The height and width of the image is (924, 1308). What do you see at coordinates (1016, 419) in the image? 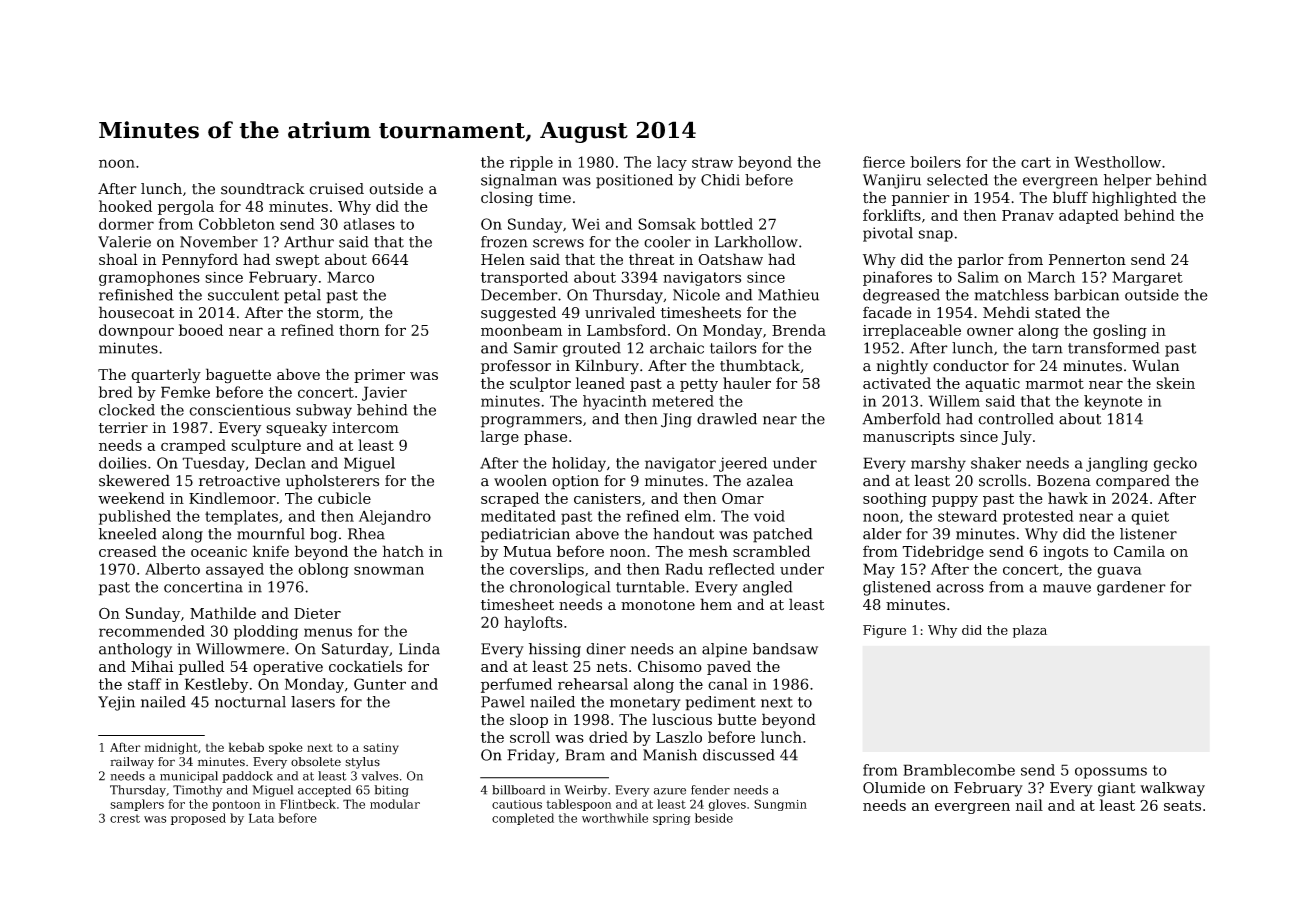
I see `controlled` at bounding box center [1016, 419].
